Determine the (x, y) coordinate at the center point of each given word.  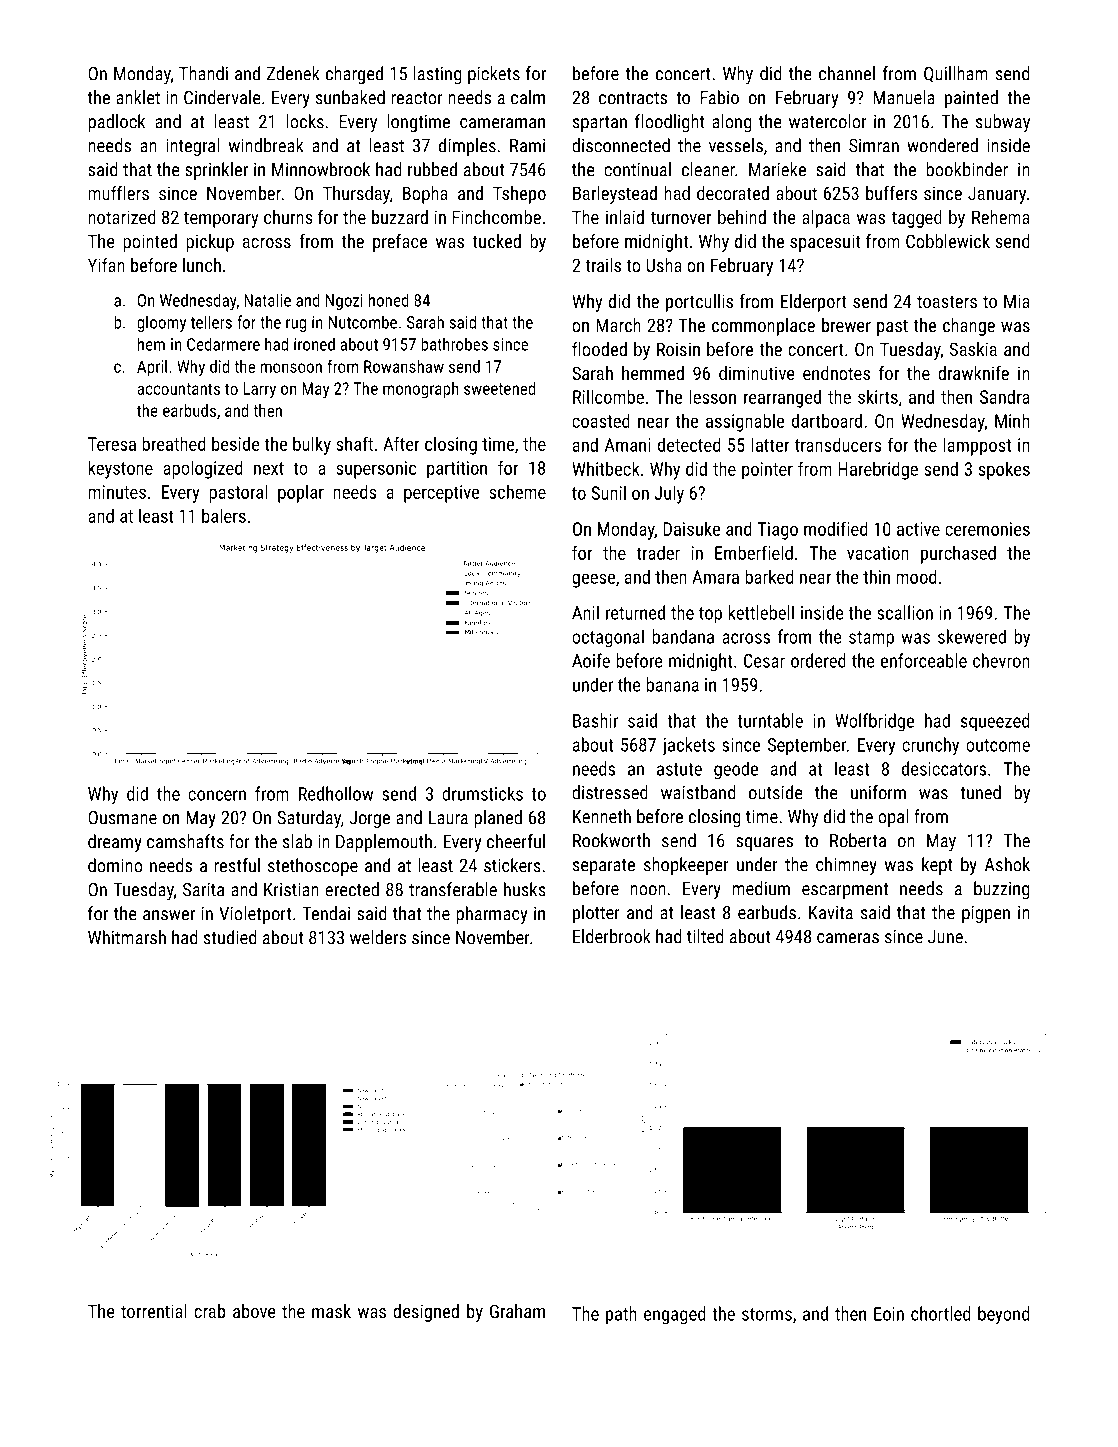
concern (217, 795)
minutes (117, 492)
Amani (628, 445)
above (254, 1311)
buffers (891, 193)
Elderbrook (612, 936)
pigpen (986, 914)
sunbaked (350, 97)
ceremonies (987, 529)
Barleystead (615, 195)
